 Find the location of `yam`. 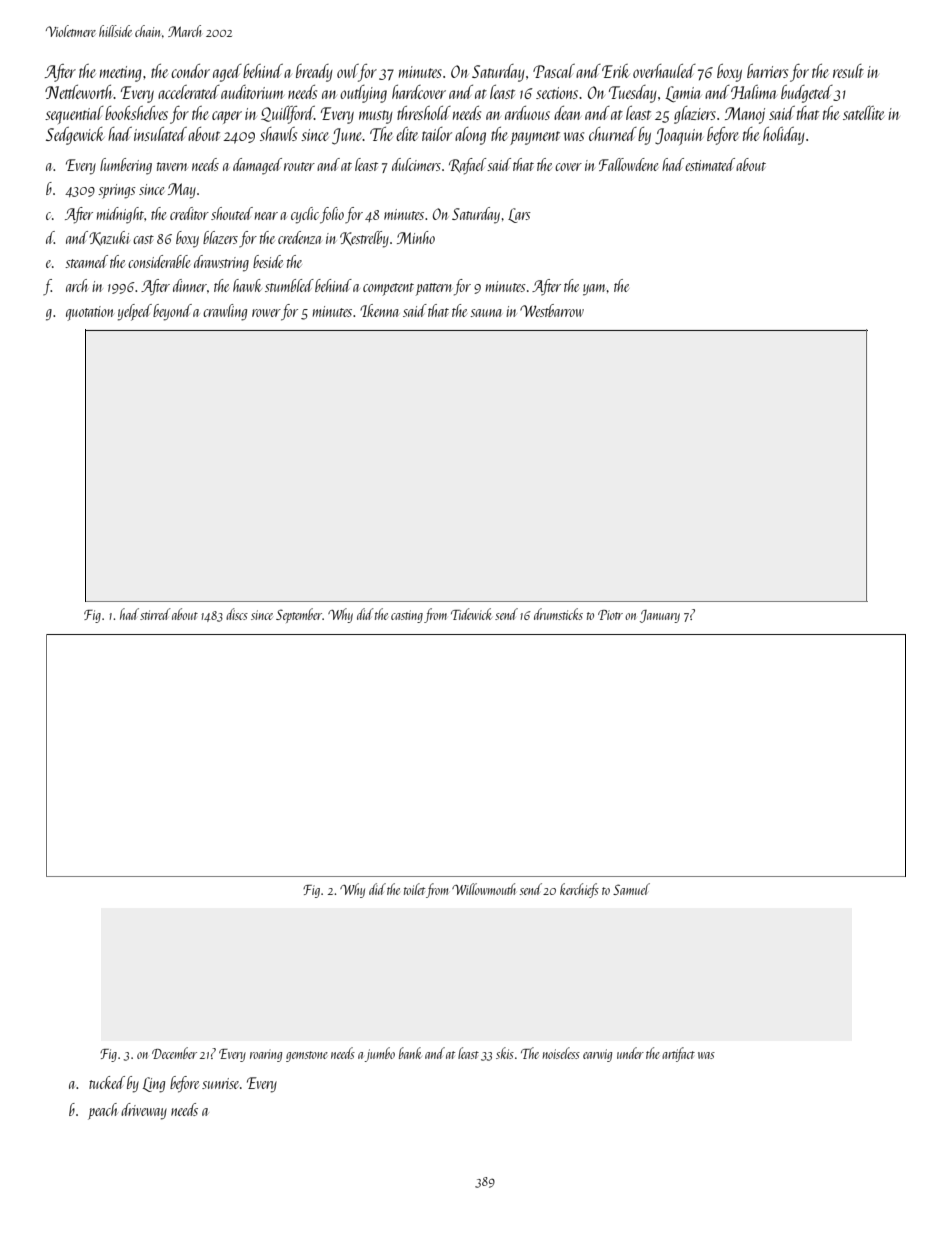

yam is located at coordinates (594, 290).
